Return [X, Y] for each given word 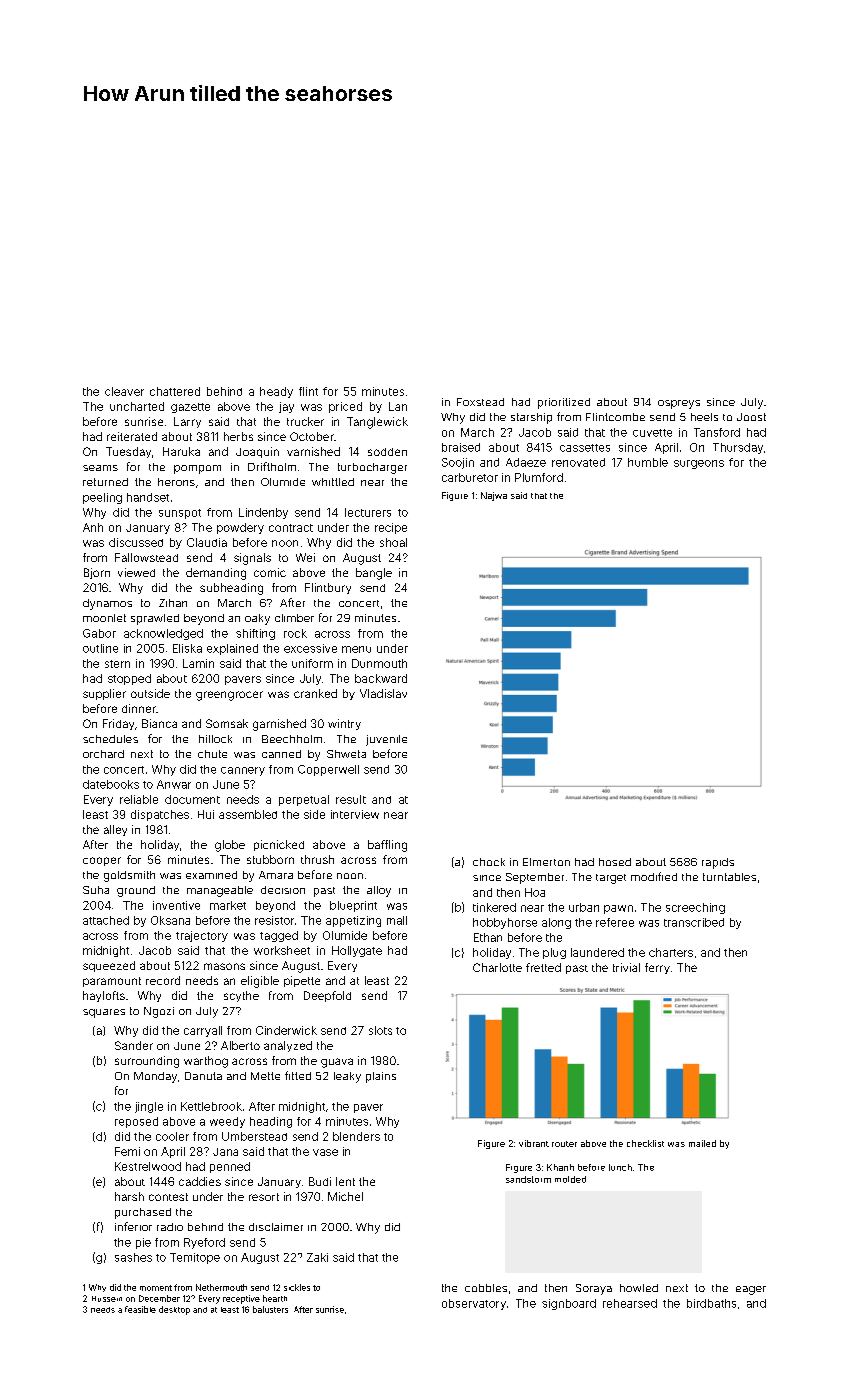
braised [461, 447]
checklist [645, 1143]
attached [106, 920]
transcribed [694, 922]
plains [381, 1077]
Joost [751, 417]
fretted [543, 967]
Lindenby [263, 513]
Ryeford [204, 1243]
